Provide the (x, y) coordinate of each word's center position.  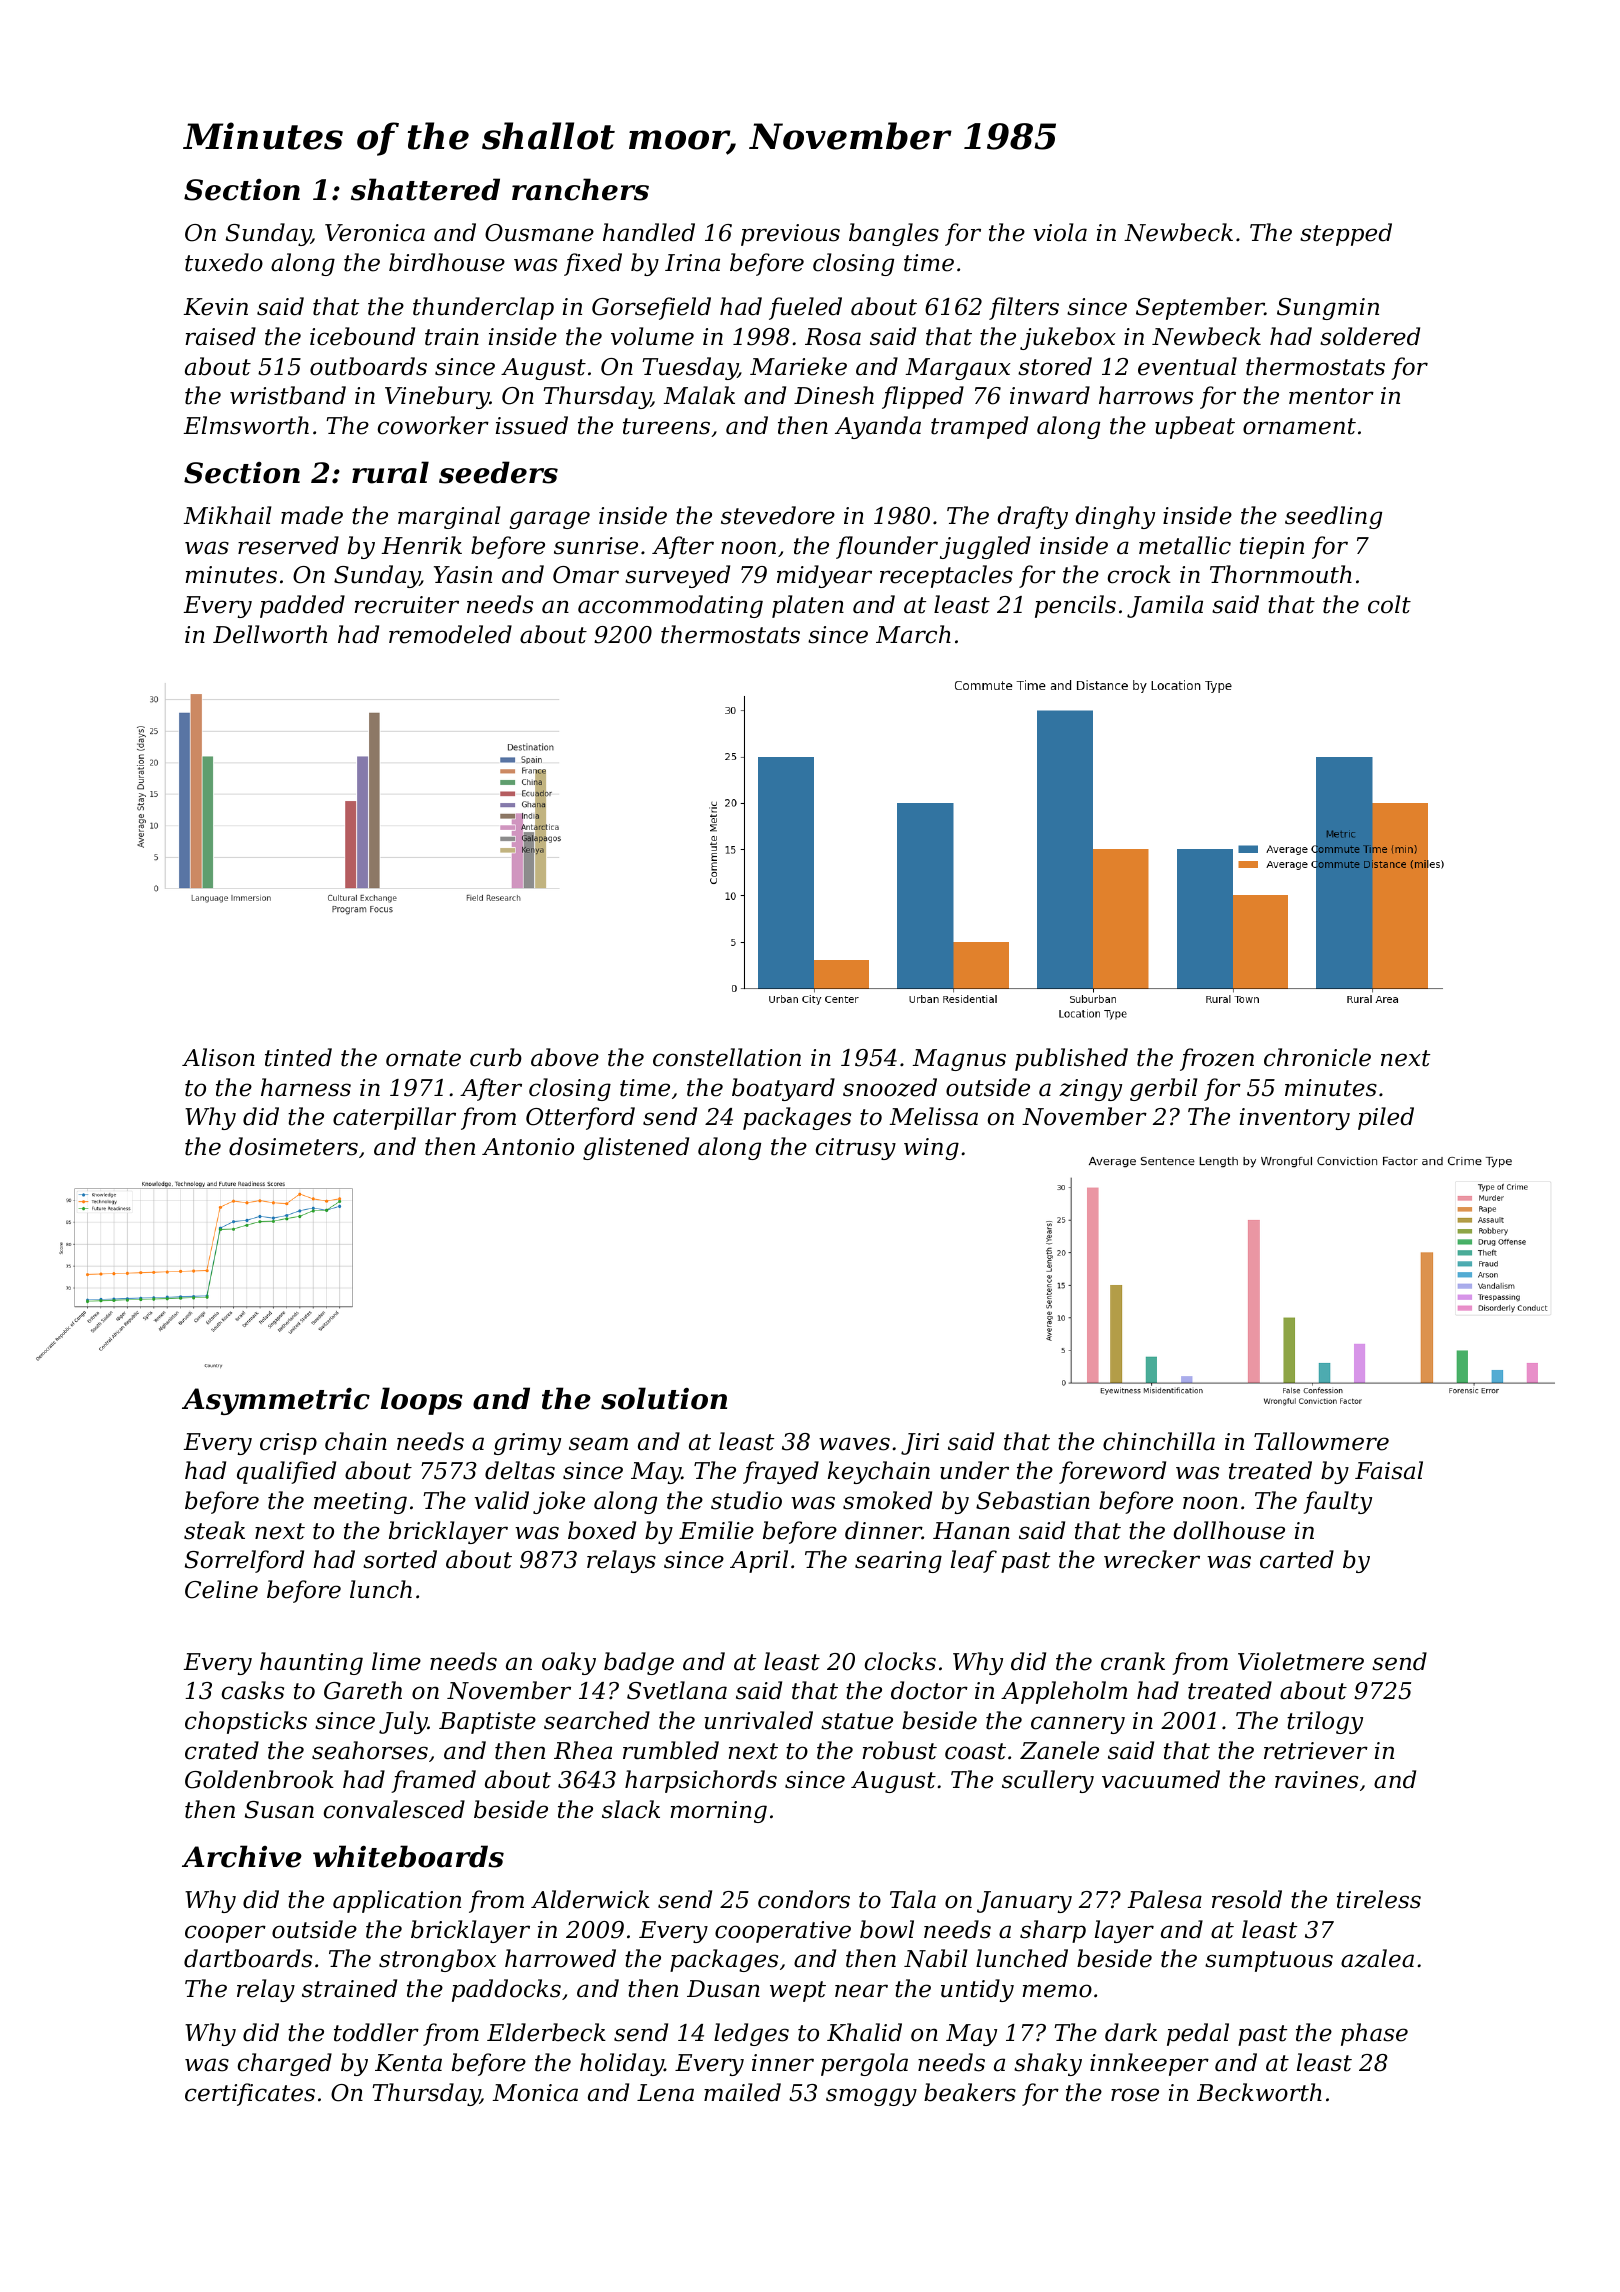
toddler (376, 2032)
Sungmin (1328, 309)
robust (899, 1750)
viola (1060, 232)
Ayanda (878, 427)
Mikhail (227, 515)
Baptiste (487, 1723)
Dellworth (270, 634)
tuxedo (224, 262)
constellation (727, 1057)
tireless (1379, 1899)
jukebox (1068, 338)
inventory (1295, 1119)
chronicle (1317, 1057)
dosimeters (293, 1146)
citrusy (856, 1149)
